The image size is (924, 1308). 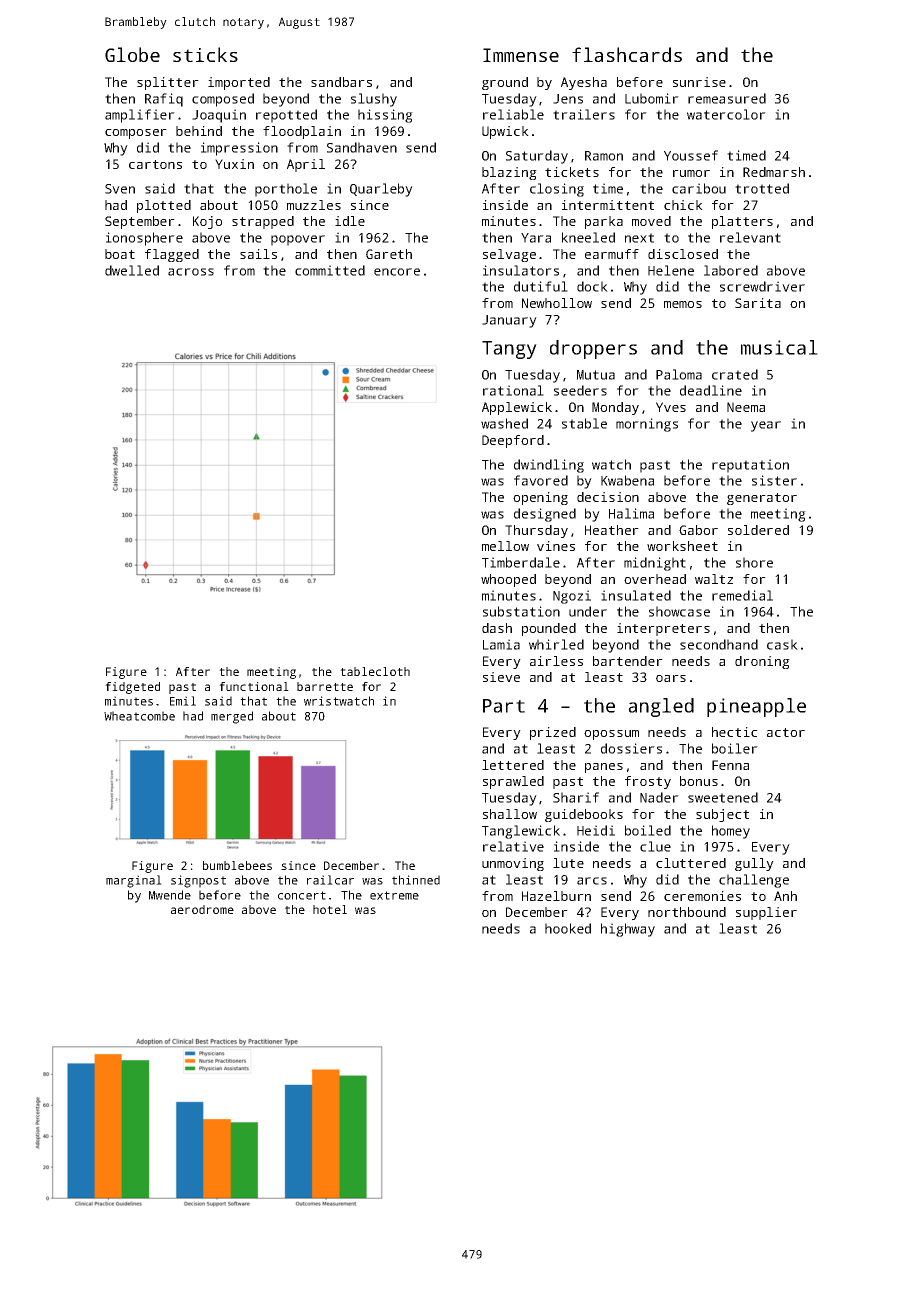 I want to click on flagged, so click(x=172, y=255).
